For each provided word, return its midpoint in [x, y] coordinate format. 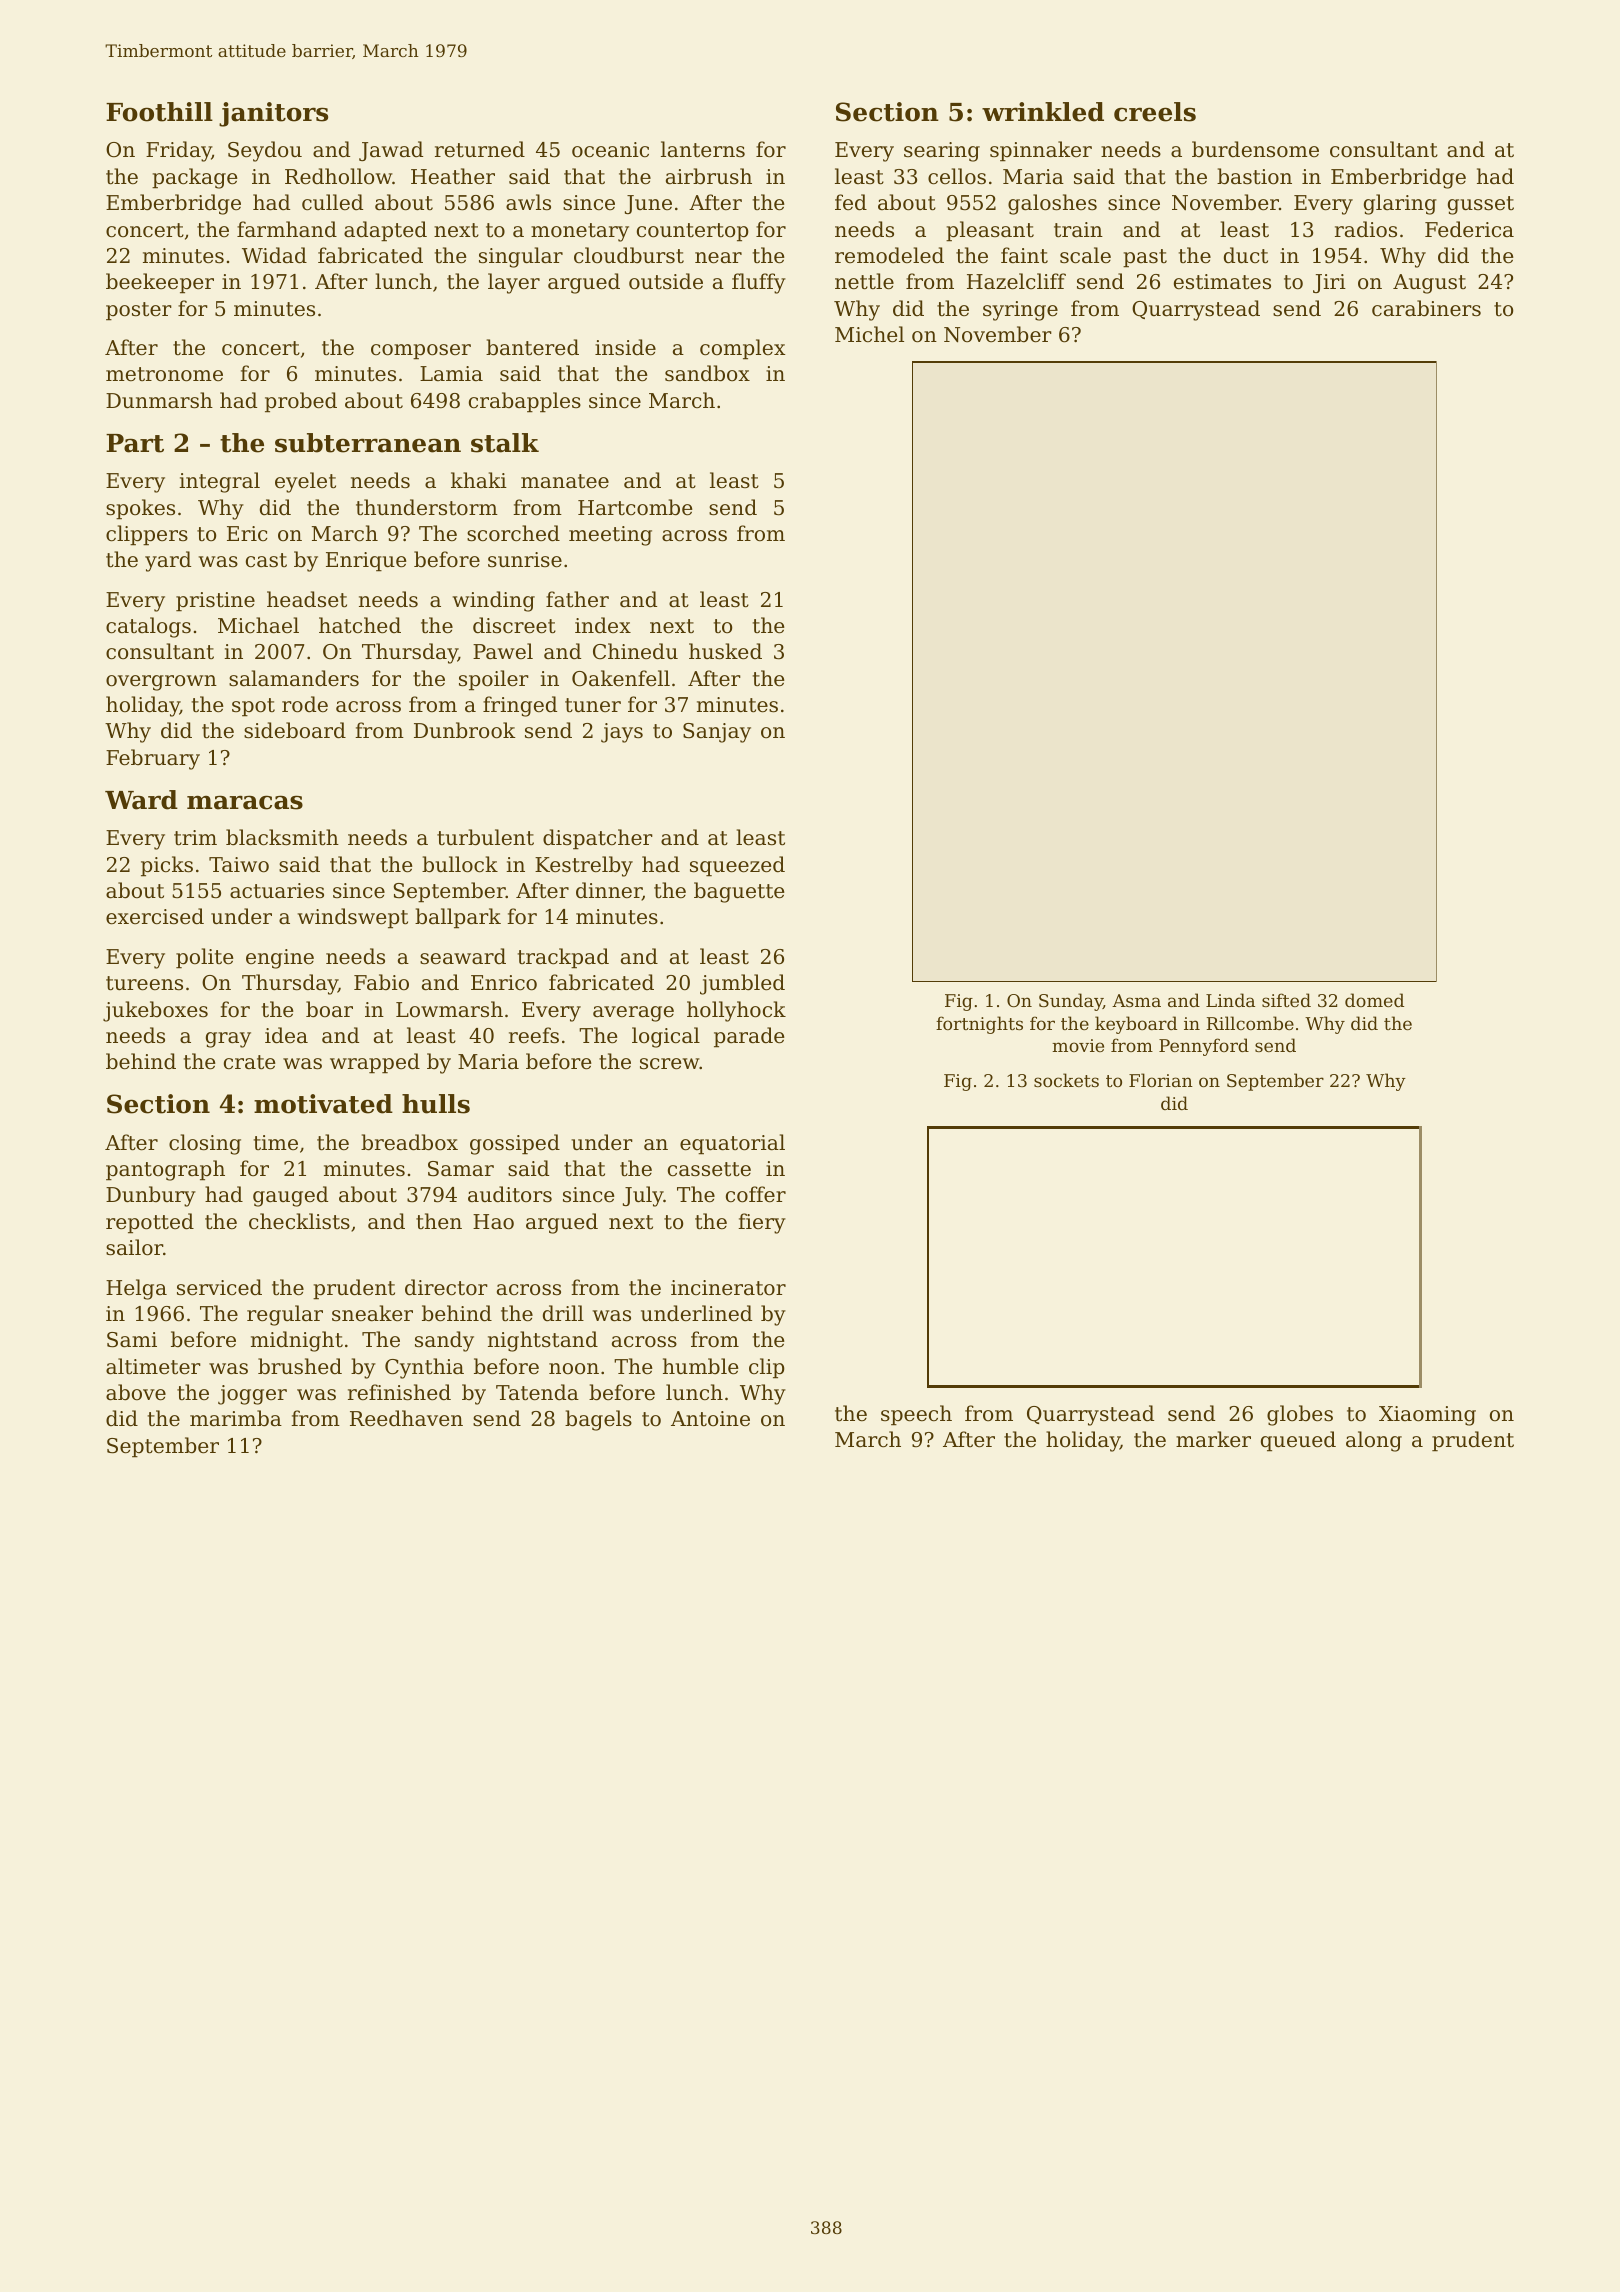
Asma [1136, 1000]
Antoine [710, 1419]
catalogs [148, 627]
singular [521, 257]
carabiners [1426, 308]
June [648, 204]
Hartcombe [635, 507]
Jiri [1329, 283]
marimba [236, 1418]
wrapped [375, 1063]
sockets [1066, 1080]
